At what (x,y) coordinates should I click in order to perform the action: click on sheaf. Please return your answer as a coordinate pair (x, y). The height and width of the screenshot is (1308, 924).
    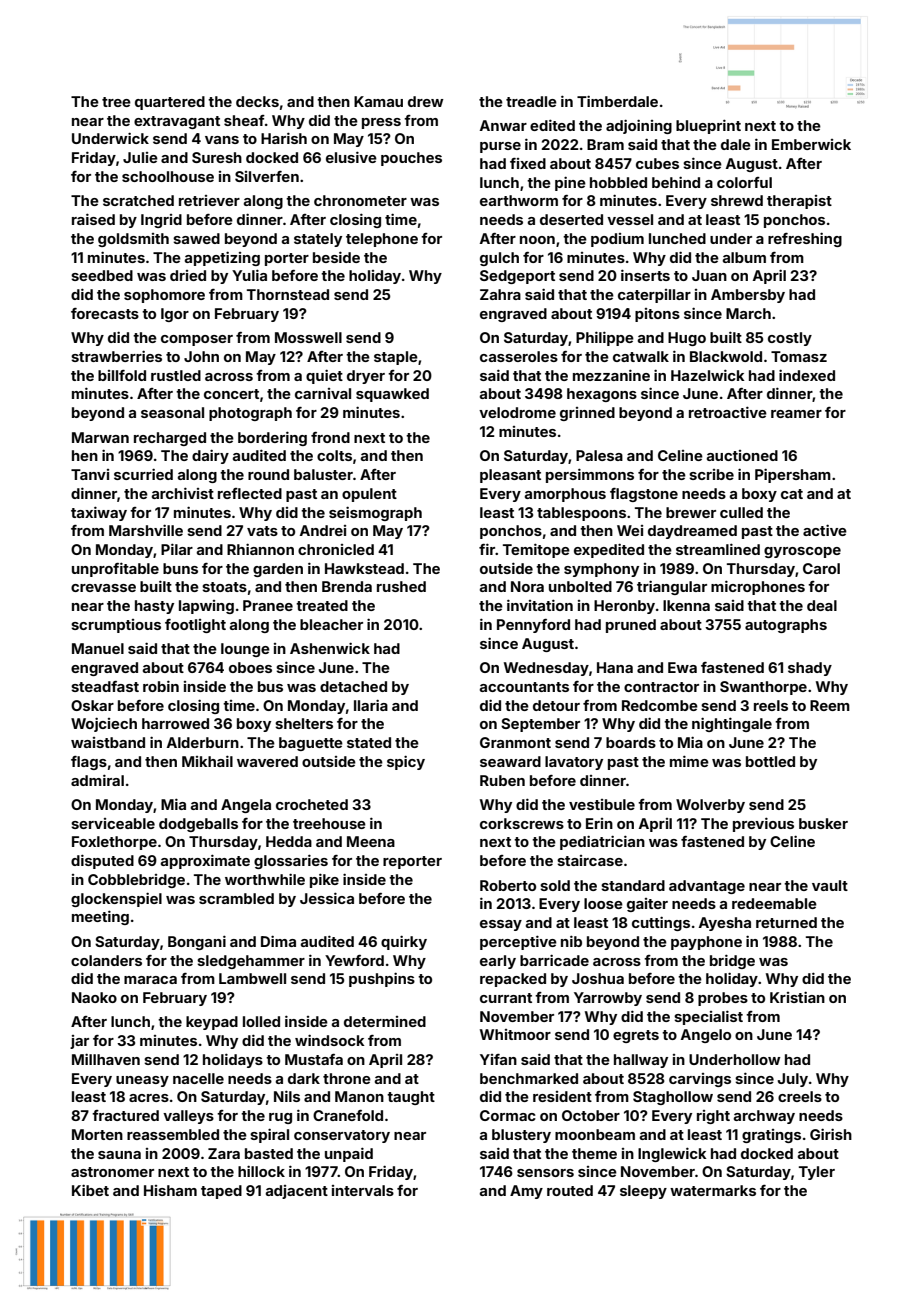
    Looking at the image, I should click on (244, 120).
